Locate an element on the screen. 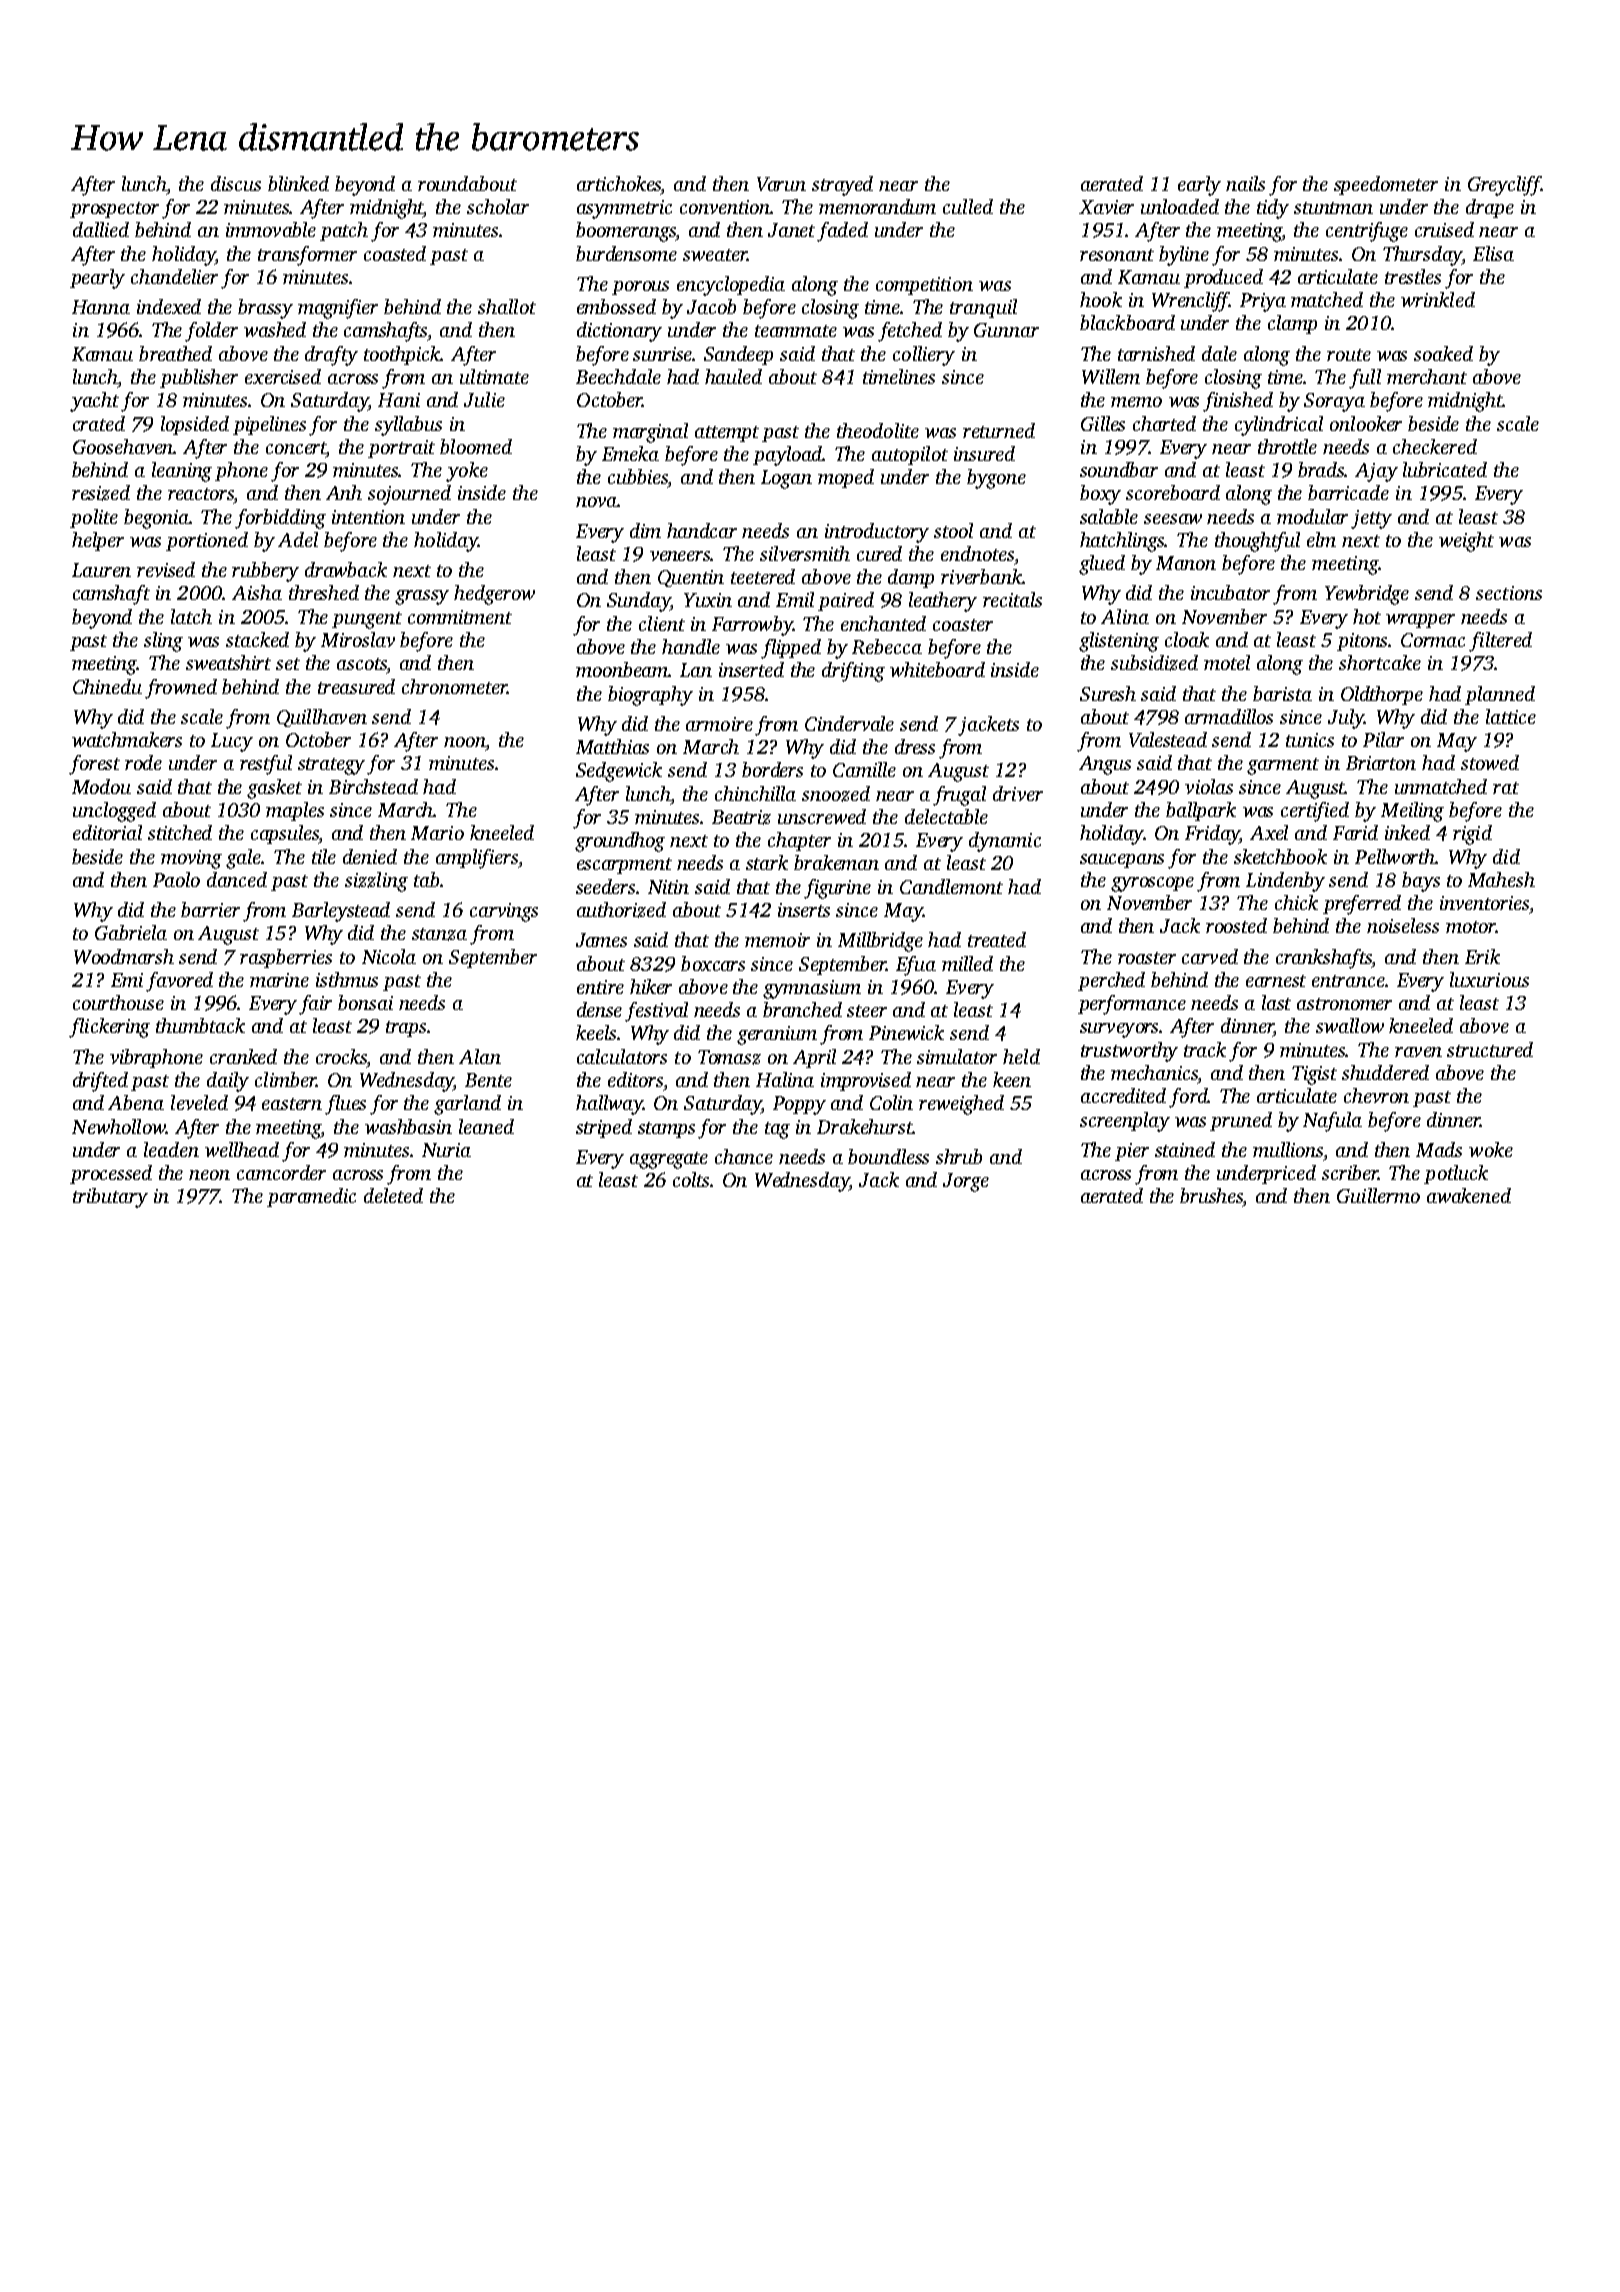 The image size is (1620, 2292). branched is located at coordinates (802, 1009).
